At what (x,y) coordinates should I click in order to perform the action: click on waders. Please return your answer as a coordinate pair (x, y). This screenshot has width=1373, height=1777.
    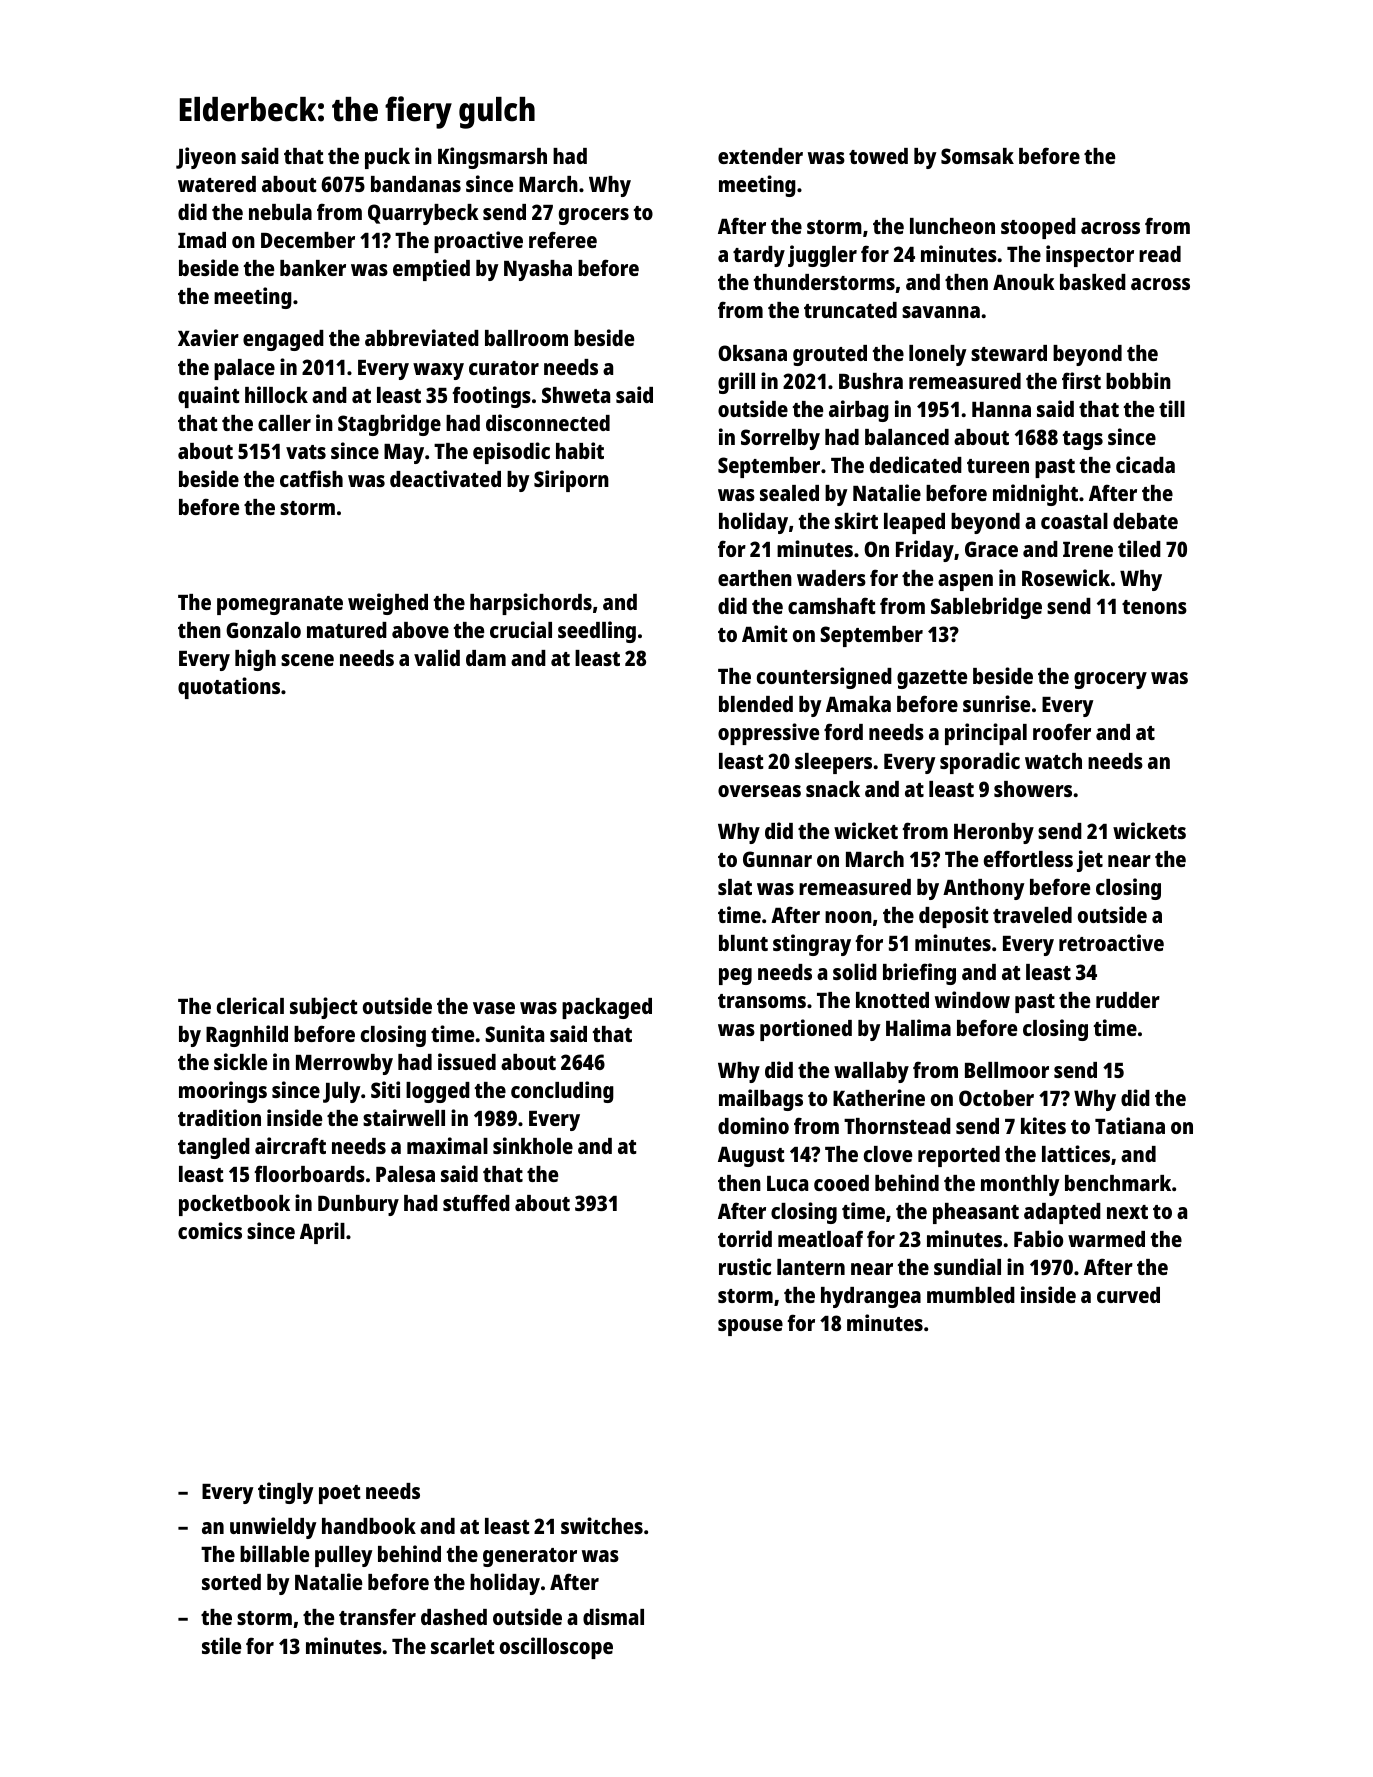
    Looking at the image, I should click on (831, 578).
